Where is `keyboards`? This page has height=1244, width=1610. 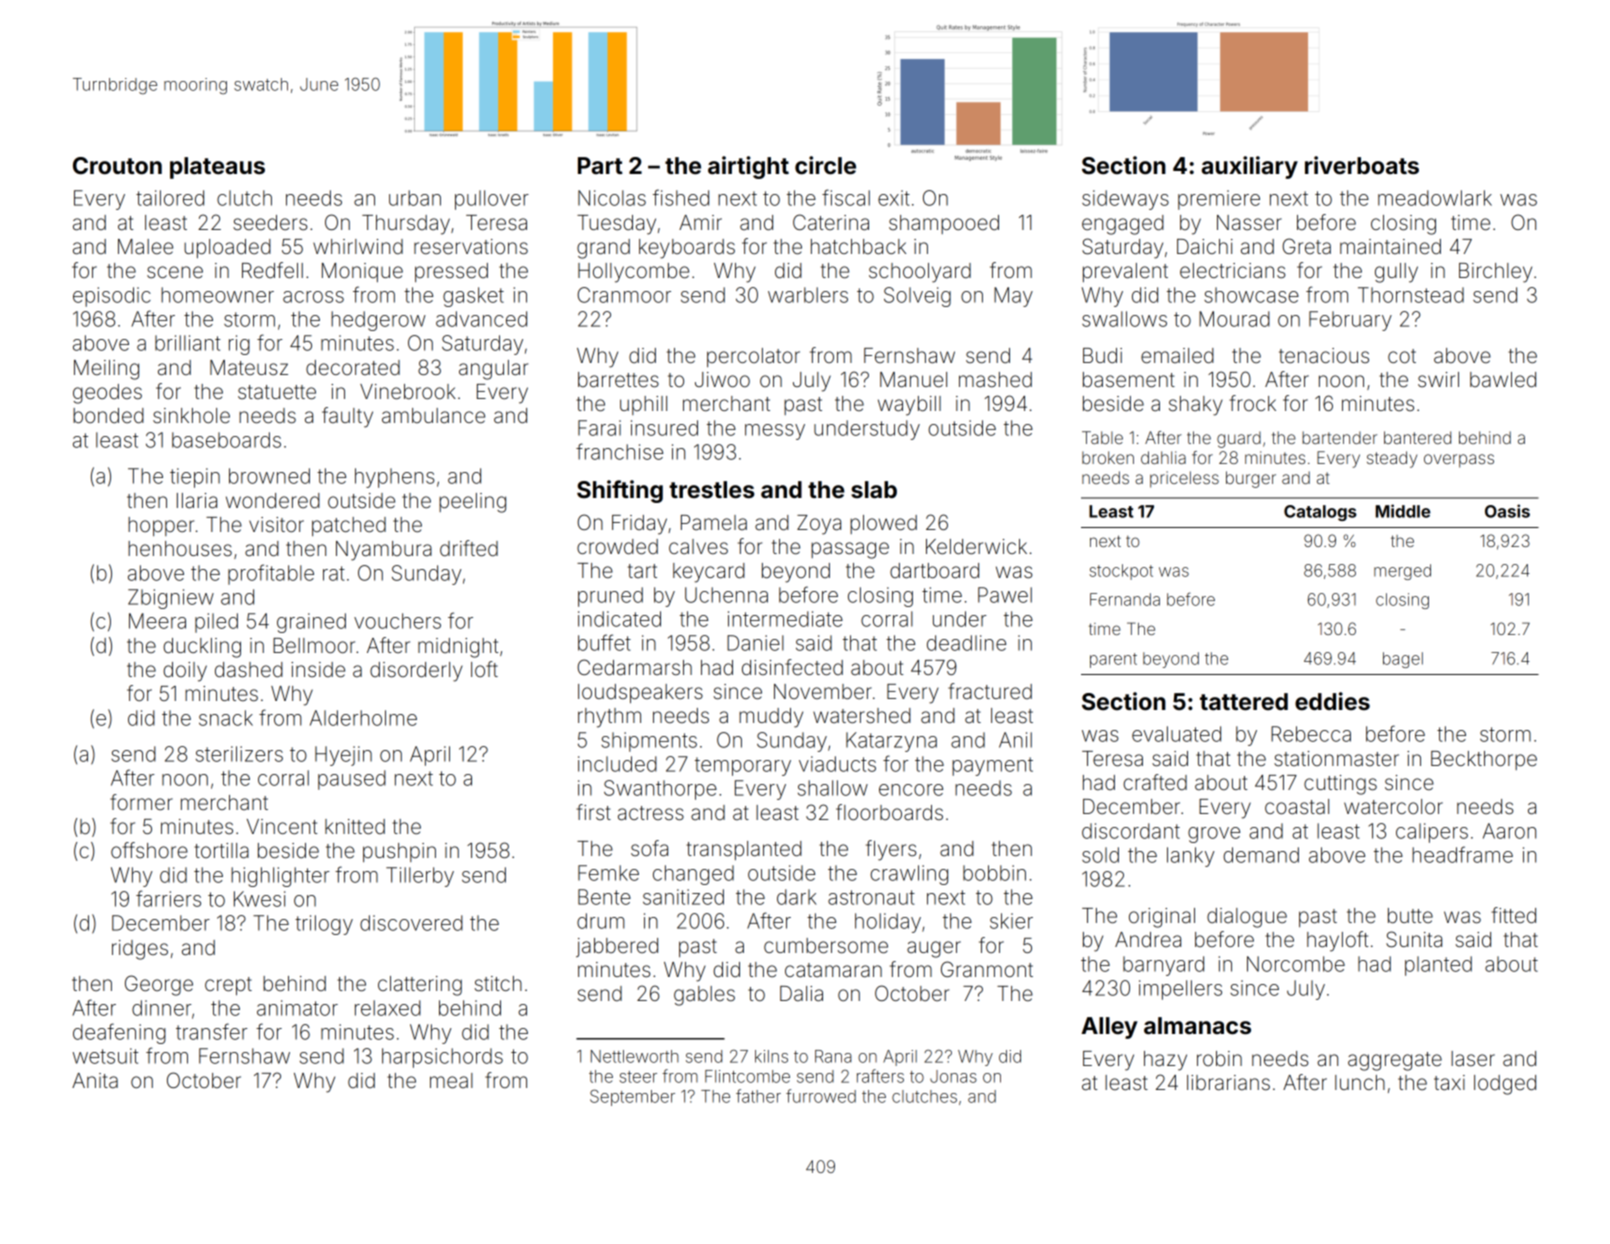 keyboards is located at coordinates (687, 249).
